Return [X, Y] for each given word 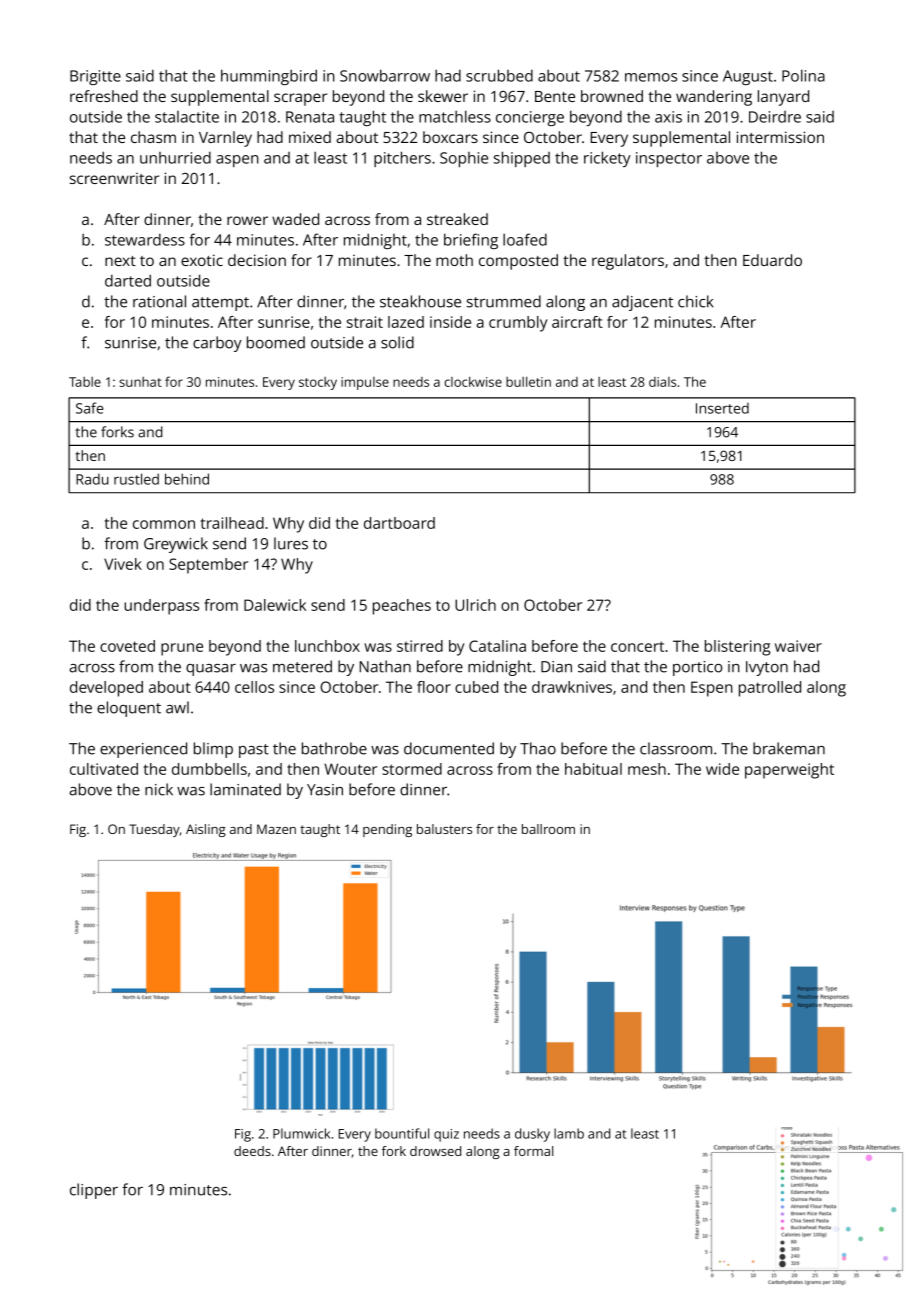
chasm [153, 137]
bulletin [528, 382]
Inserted [722, 408]
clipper [94, 1191]
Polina [803, 75]
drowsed [435, 1151]
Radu [92, 479]
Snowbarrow [385, 75]
